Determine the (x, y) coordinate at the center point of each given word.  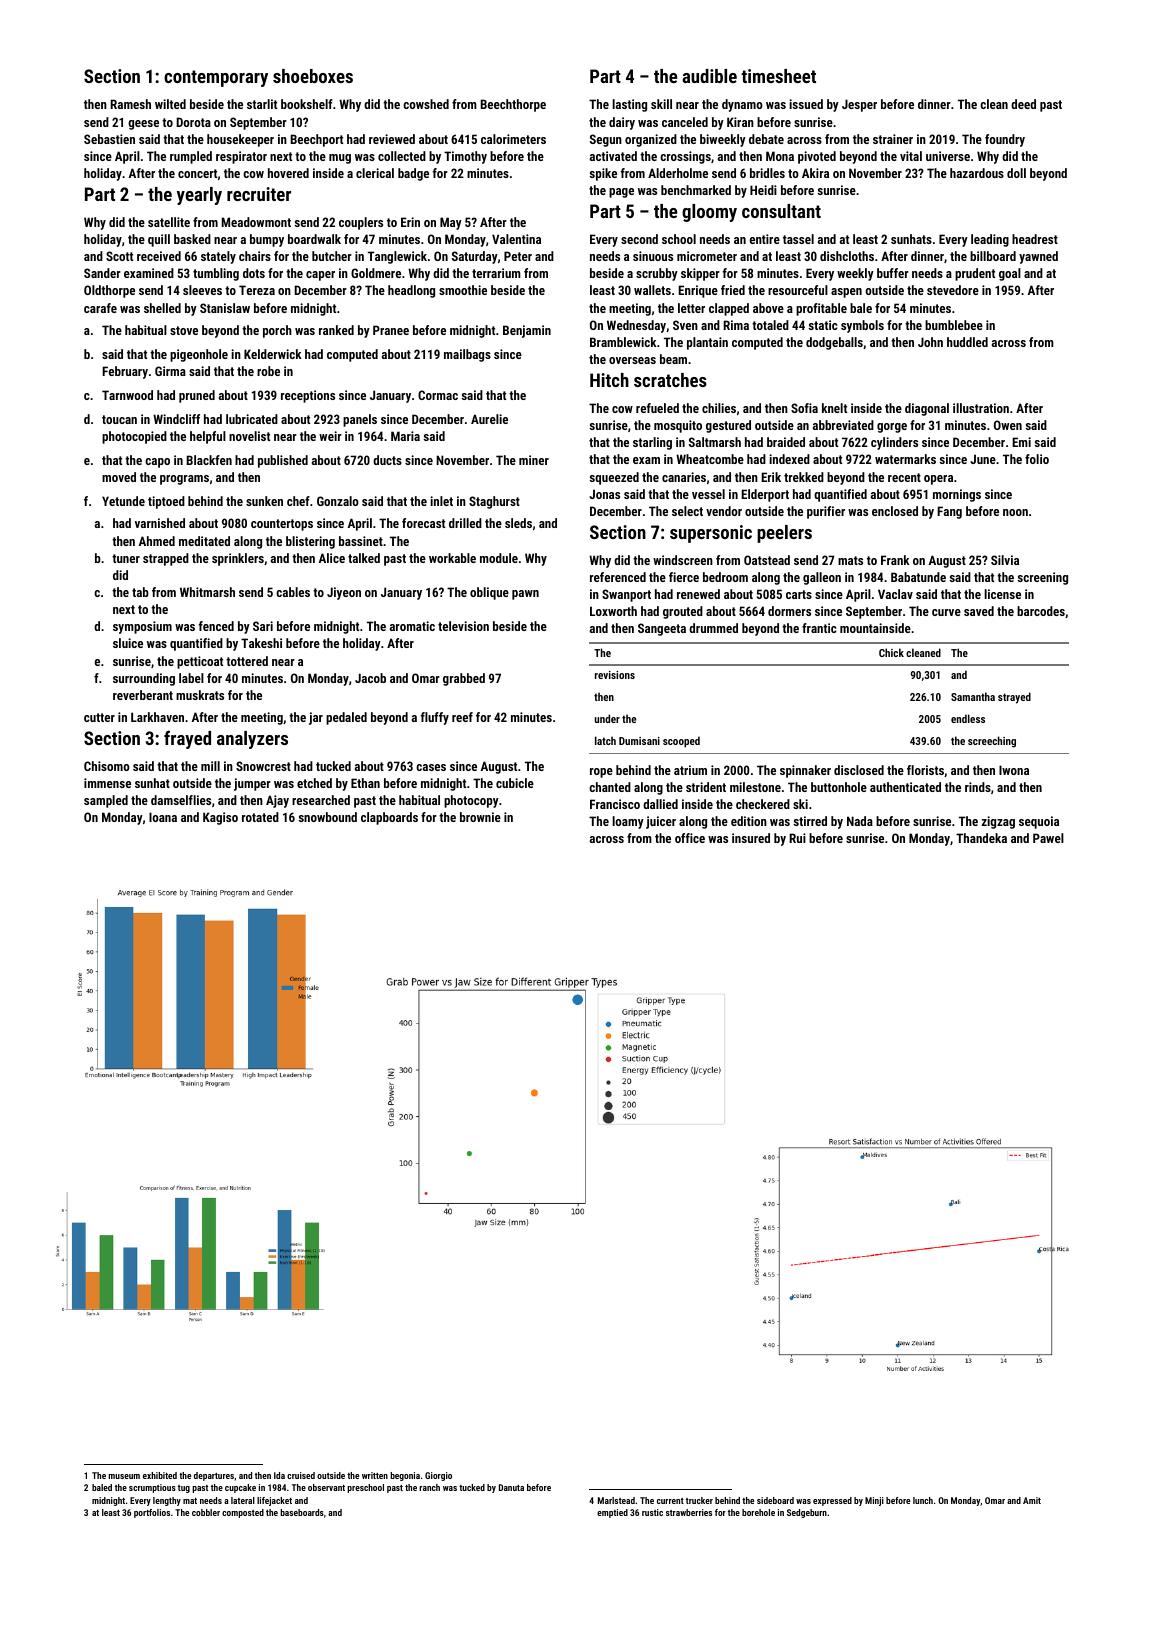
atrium (690, 770)
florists (925, 770)
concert (197, 173)
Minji (874, 1501)
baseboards (302, 1512)
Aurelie (489, 419)
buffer (893, 273)
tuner (126, 558)
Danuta (511, 1487)
